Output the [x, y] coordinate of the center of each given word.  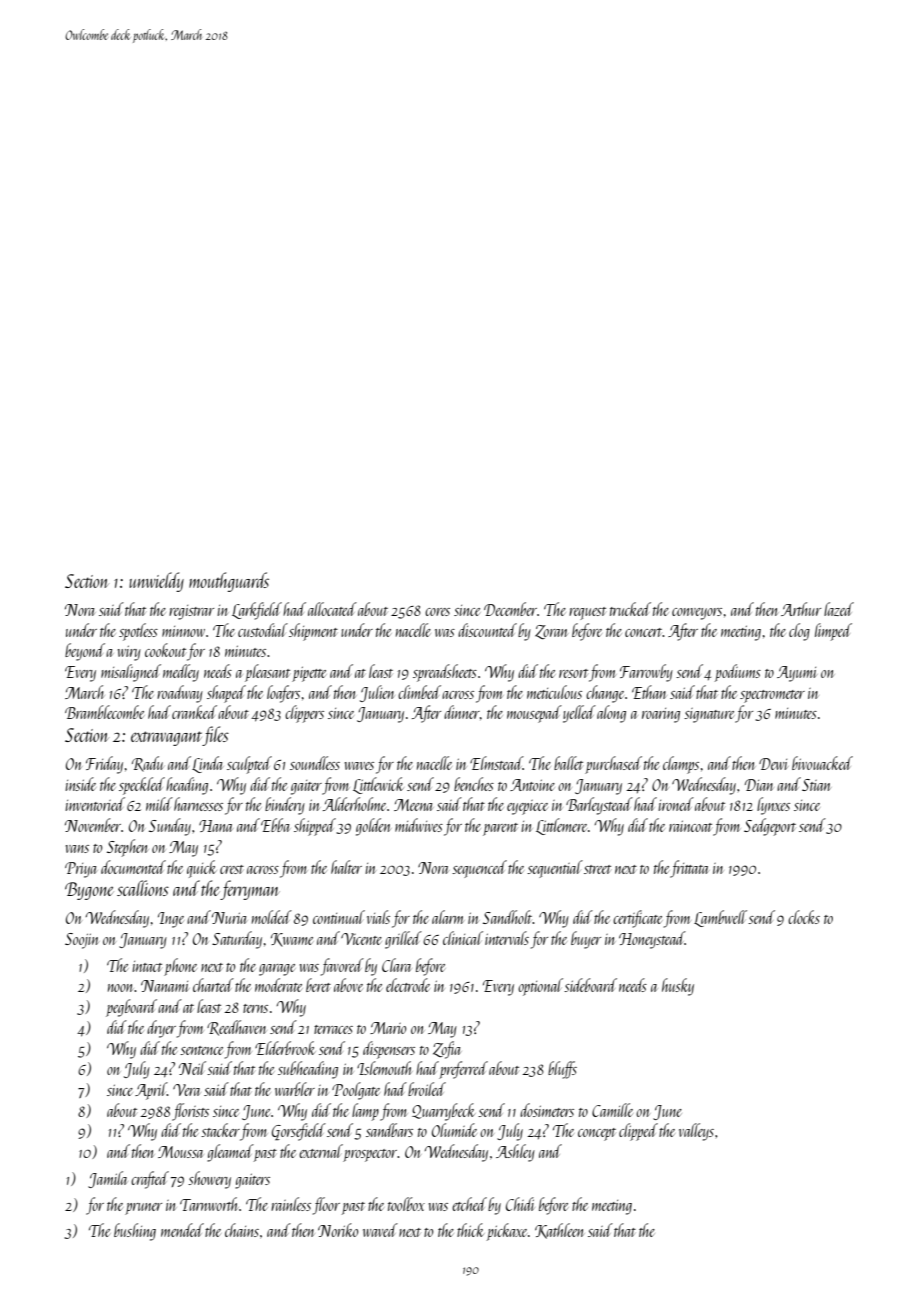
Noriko [338, 1230]
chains [242, 1230]
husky [678, 987]
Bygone [89, 891]
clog [799, 632]
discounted [487, 630]
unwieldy [156, 582]
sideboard [590, 985]
